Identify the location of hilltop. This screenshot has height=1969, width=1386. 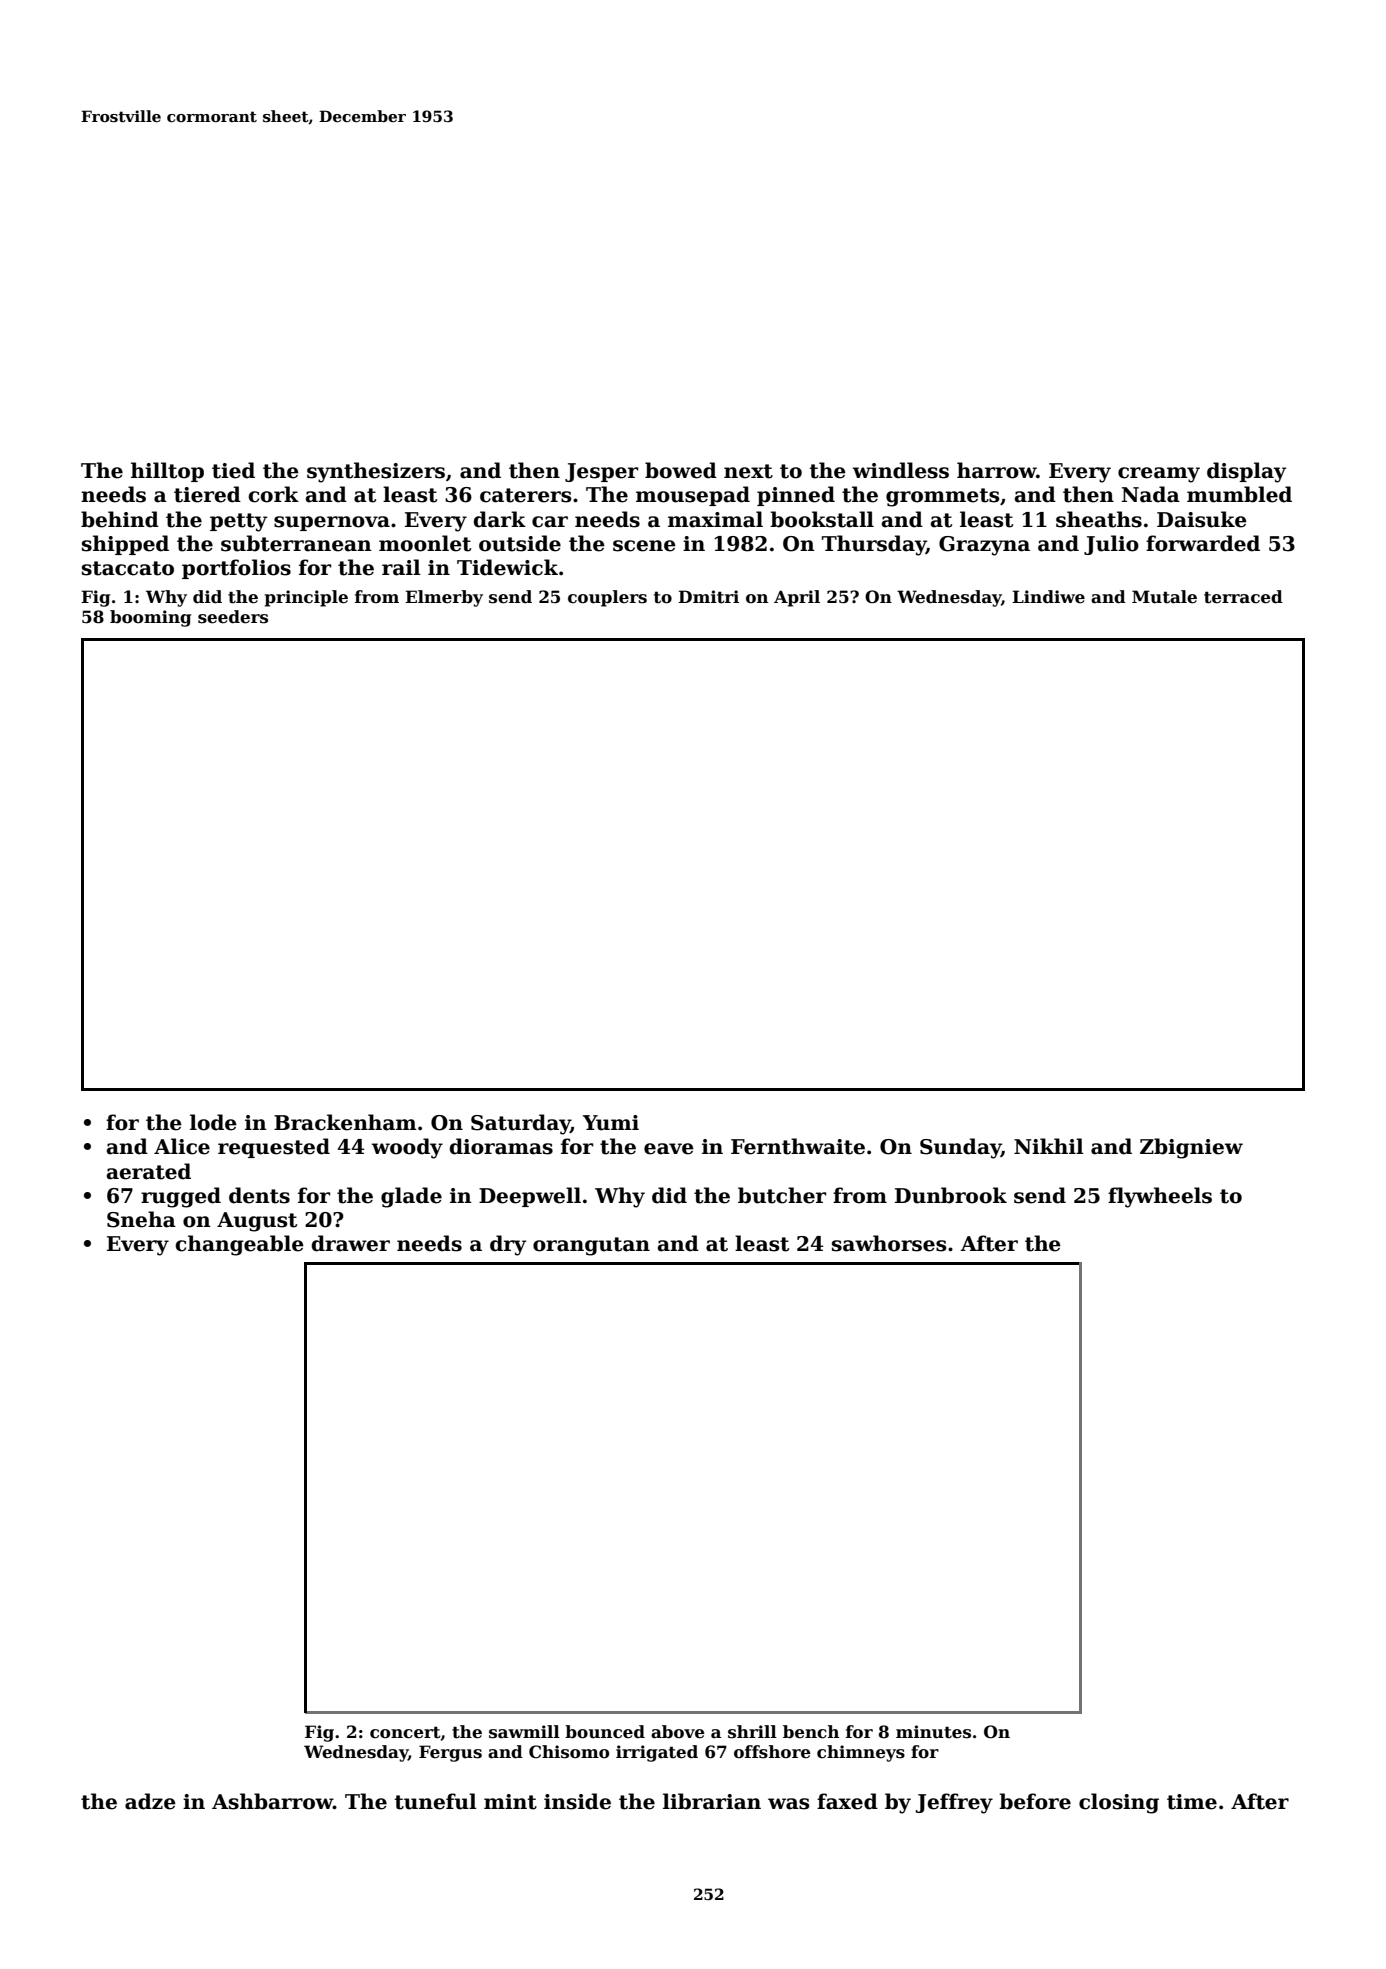
(167, 472).
